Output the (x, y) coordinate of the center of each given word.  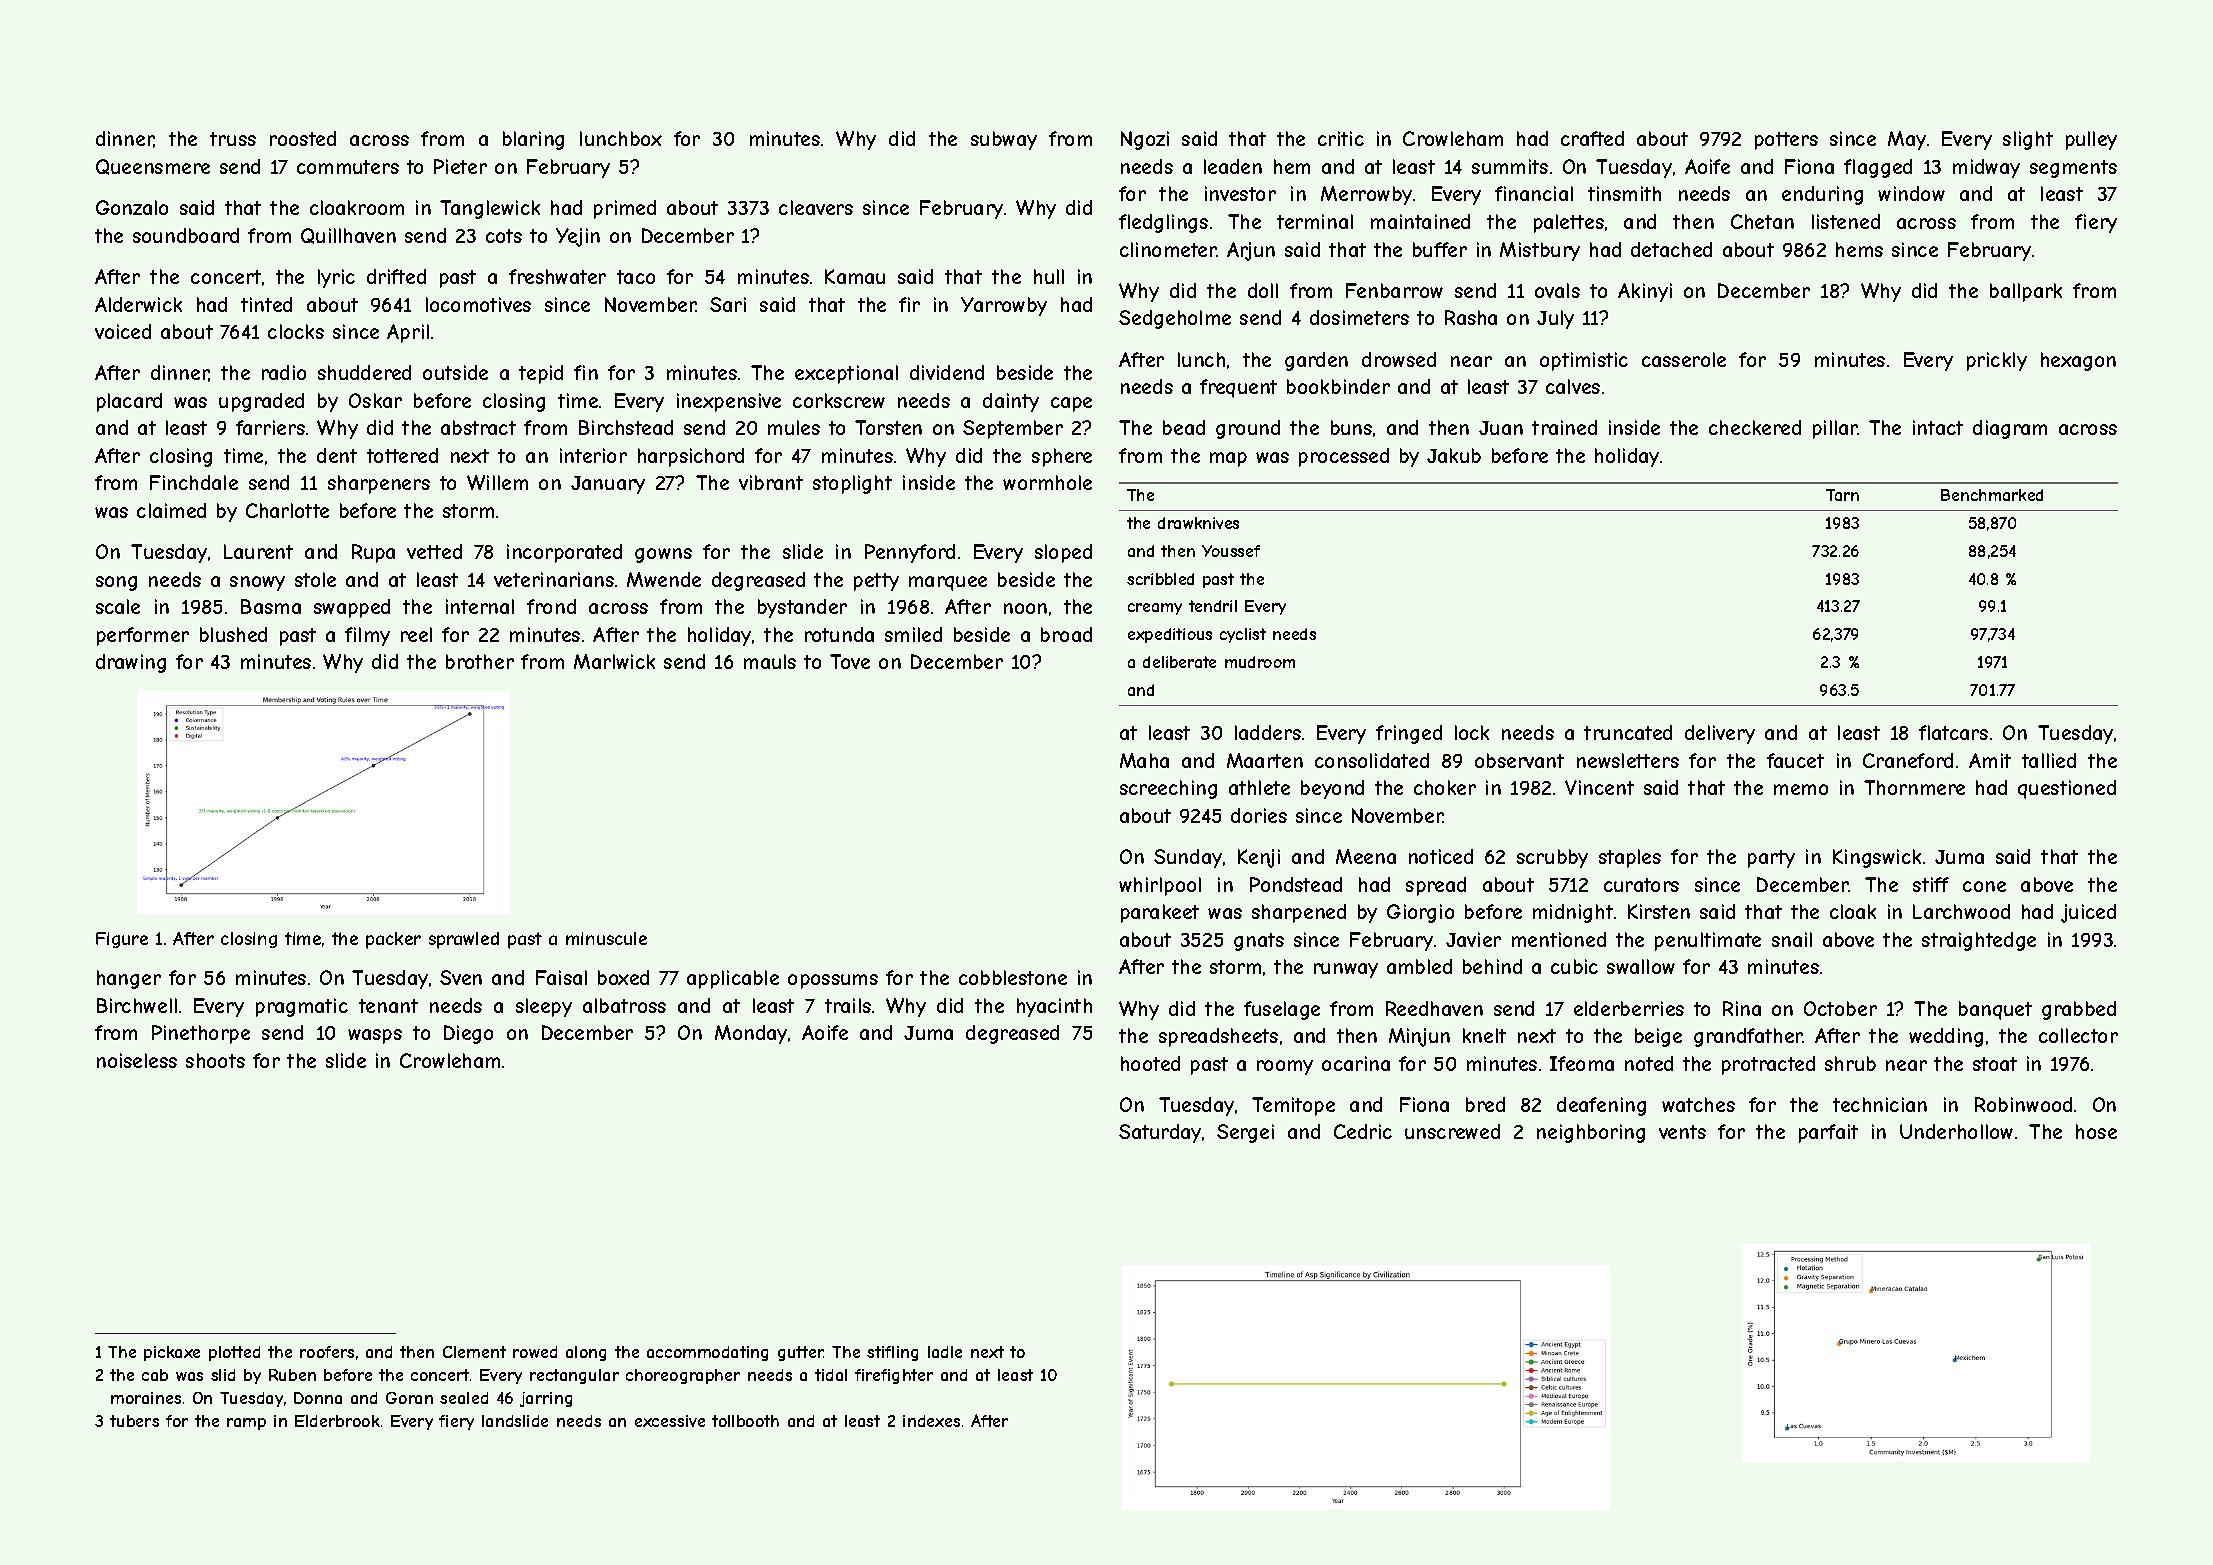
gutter (801, 1353)
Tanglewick (490, 209)
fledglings (1163, 223)
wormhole (1047, 482)
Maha (1144, 760)
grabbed (2079, 1010)
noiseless (137, 1060)
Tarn (1842, 495)
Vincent (1599, 787)
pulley (2091, 140)
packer (393, 940)
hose (2096, 1131)
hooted (1150, 1063)
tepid (541, 374)
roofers (327, 1352)
